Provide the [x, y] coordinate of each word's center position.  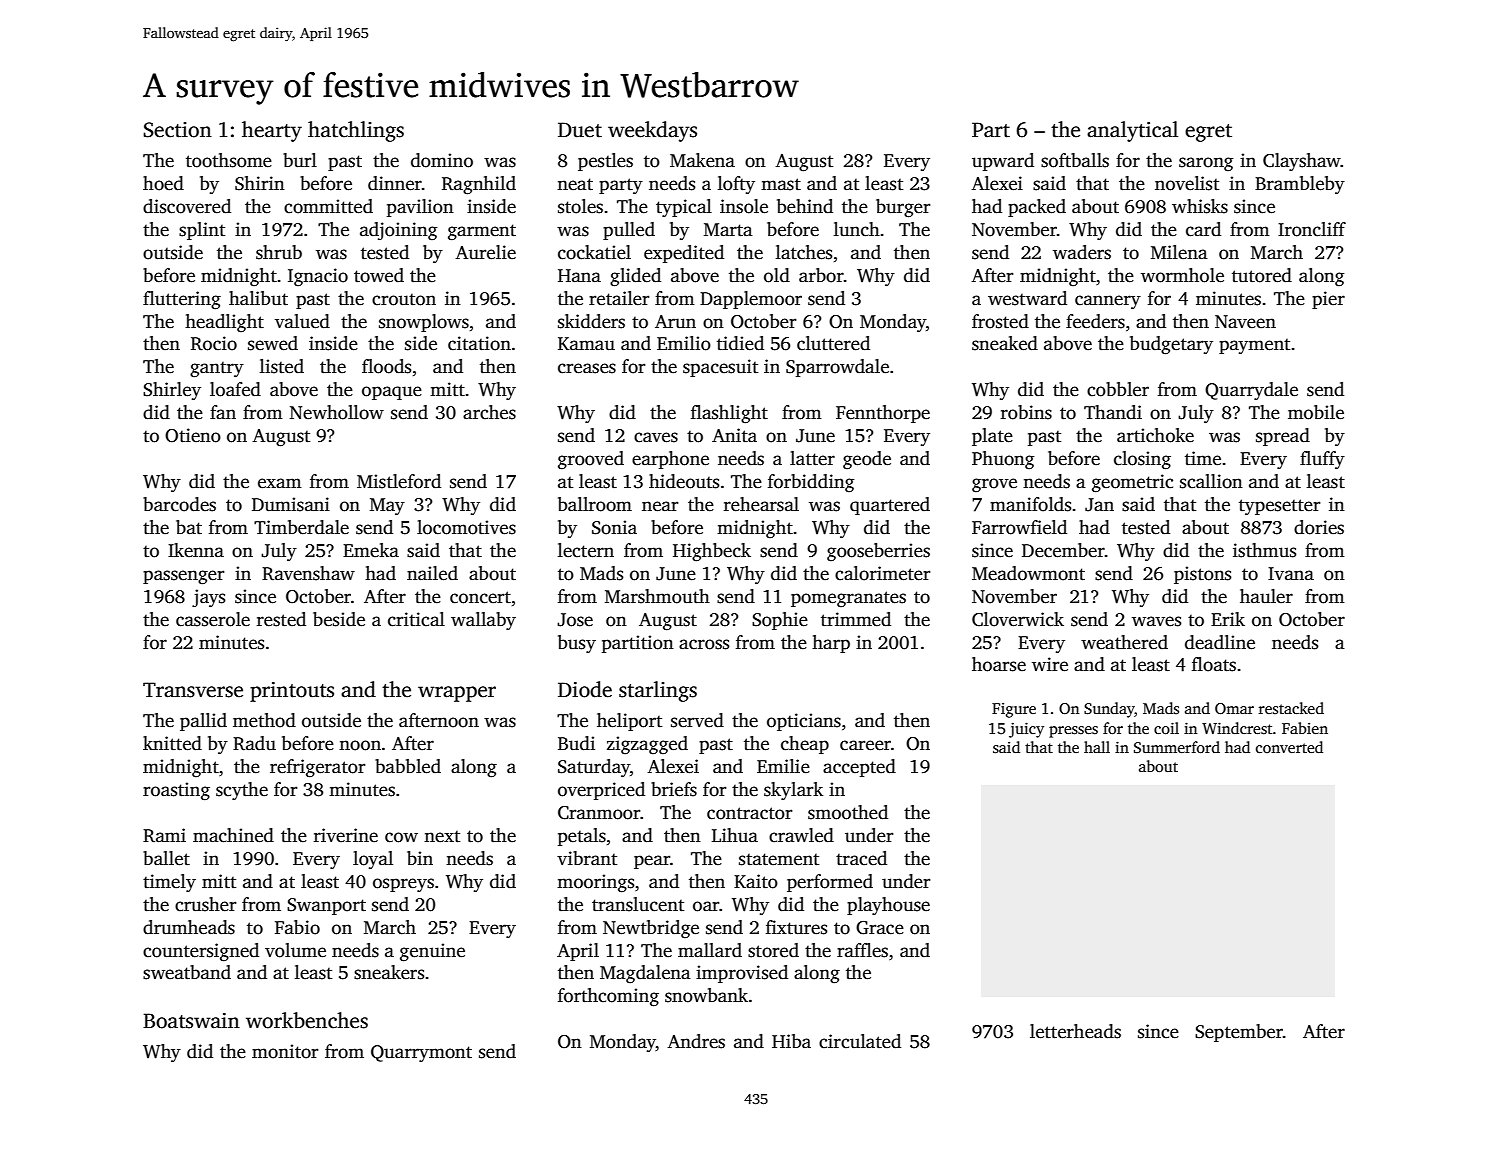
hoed [163, 183]
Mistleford [399, 481]
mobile [1316, 412]
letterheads [1075, 1031]
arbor [821, 275]
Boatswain [191, 1021]
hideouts [684, 481]
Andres [696, 1041]
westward [1027, 298]
